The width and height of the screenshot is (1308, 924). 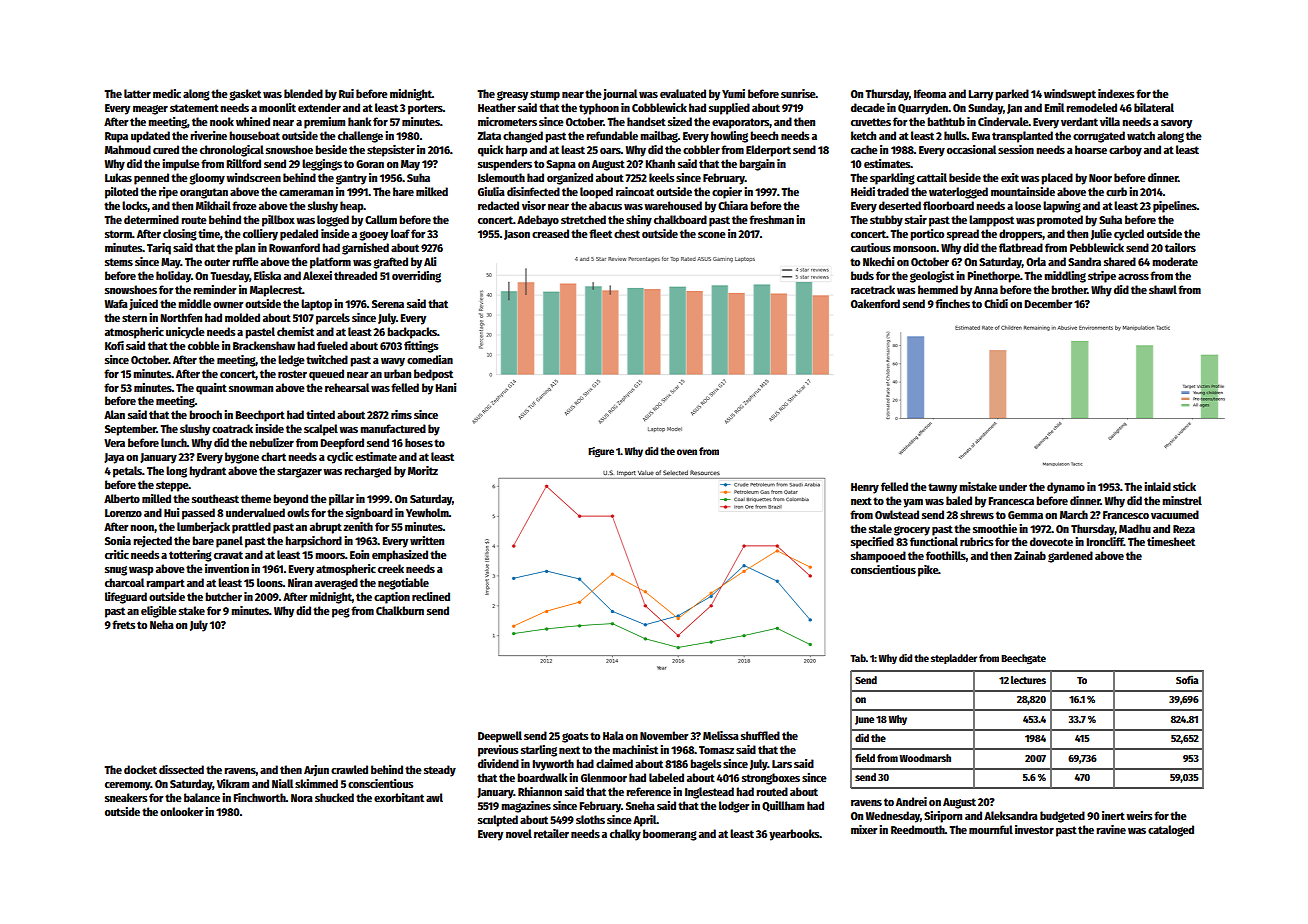 What do you see at coordinates (1176, 124) in the screenshot?
I see `savory` at bounding box center [1176, 124].
